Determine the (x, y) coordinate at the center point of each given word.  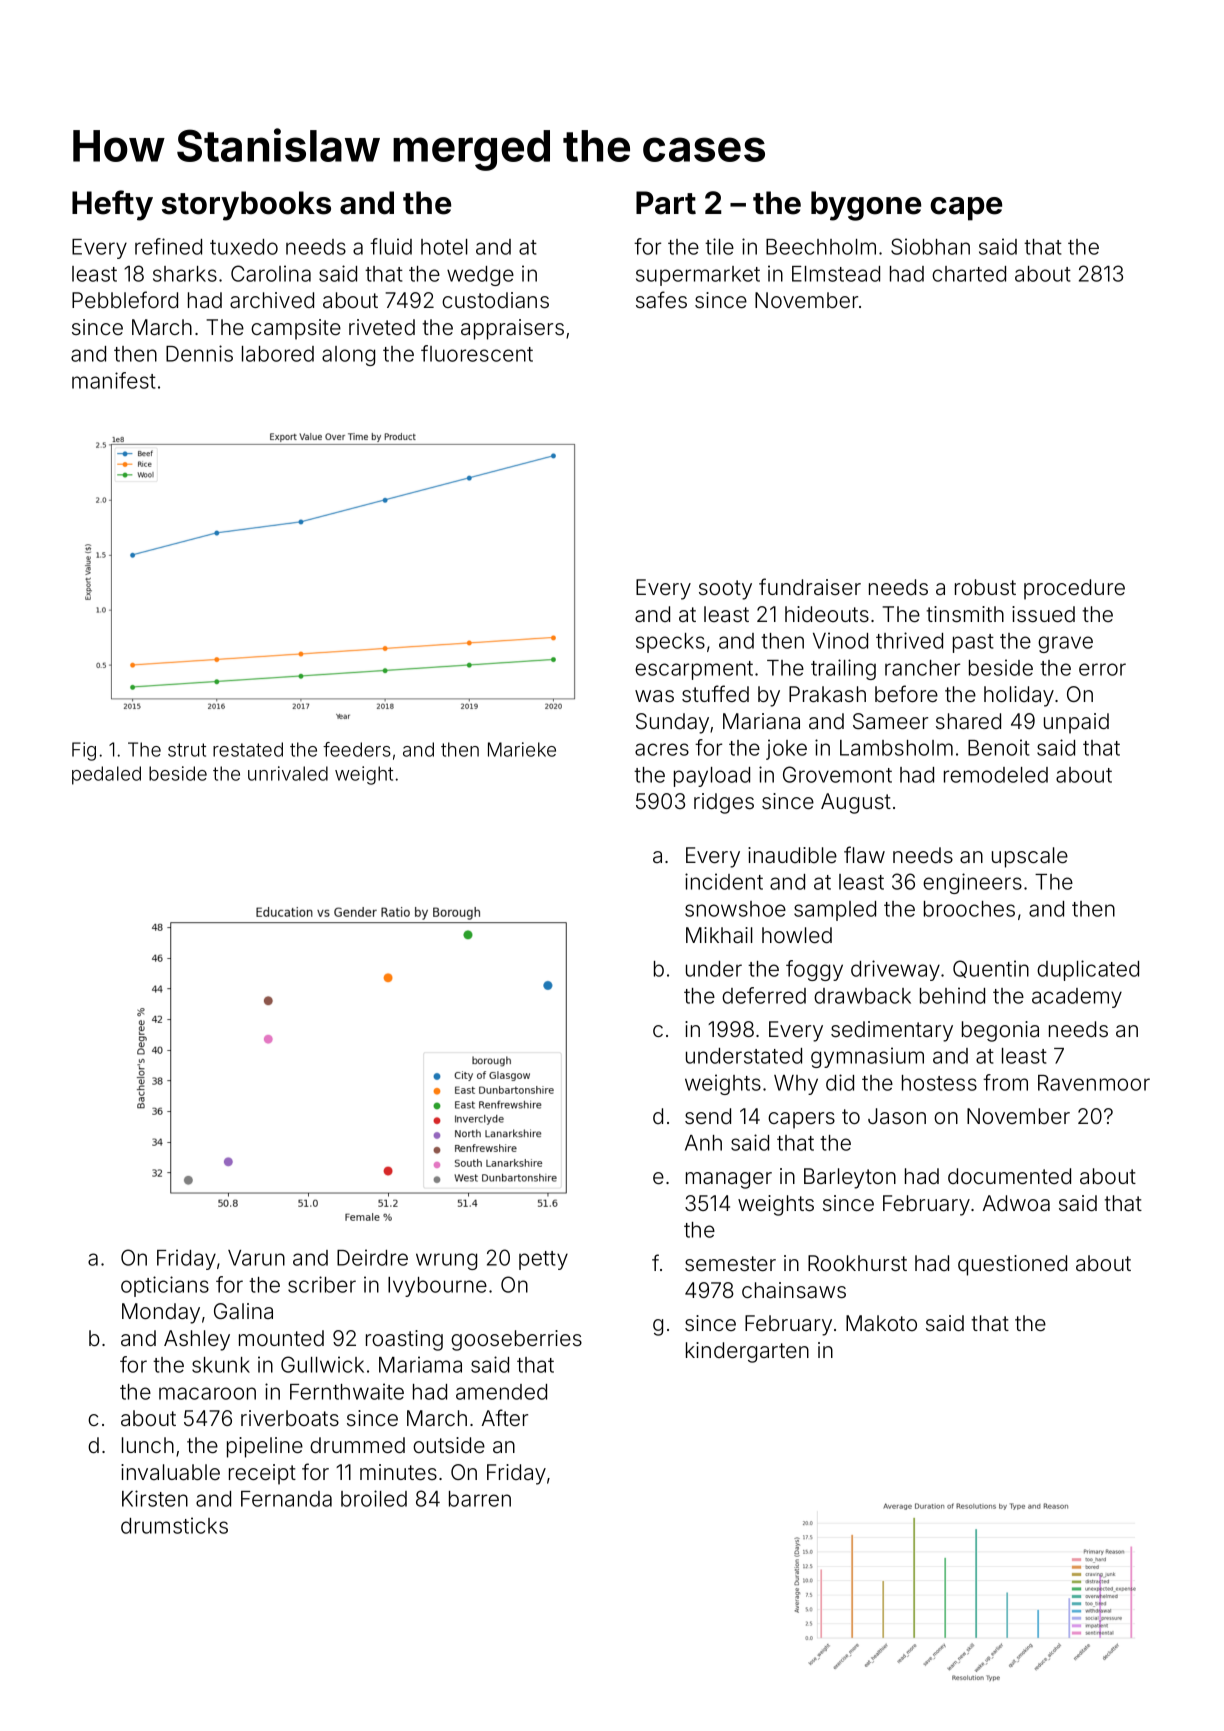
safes (661, 300)
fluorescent (477, 353)
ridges (724, 803)
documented (1009, 1176)
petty (543, 1260)
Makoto (881, 1323)
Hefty (112, 205)
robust (985, 587)
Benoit (999, 747)
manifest (114, 380)
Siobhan (930, 246)
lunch (148, 1445)
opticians (165, 1286)
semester (730, 1263)
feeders (357, 749)
